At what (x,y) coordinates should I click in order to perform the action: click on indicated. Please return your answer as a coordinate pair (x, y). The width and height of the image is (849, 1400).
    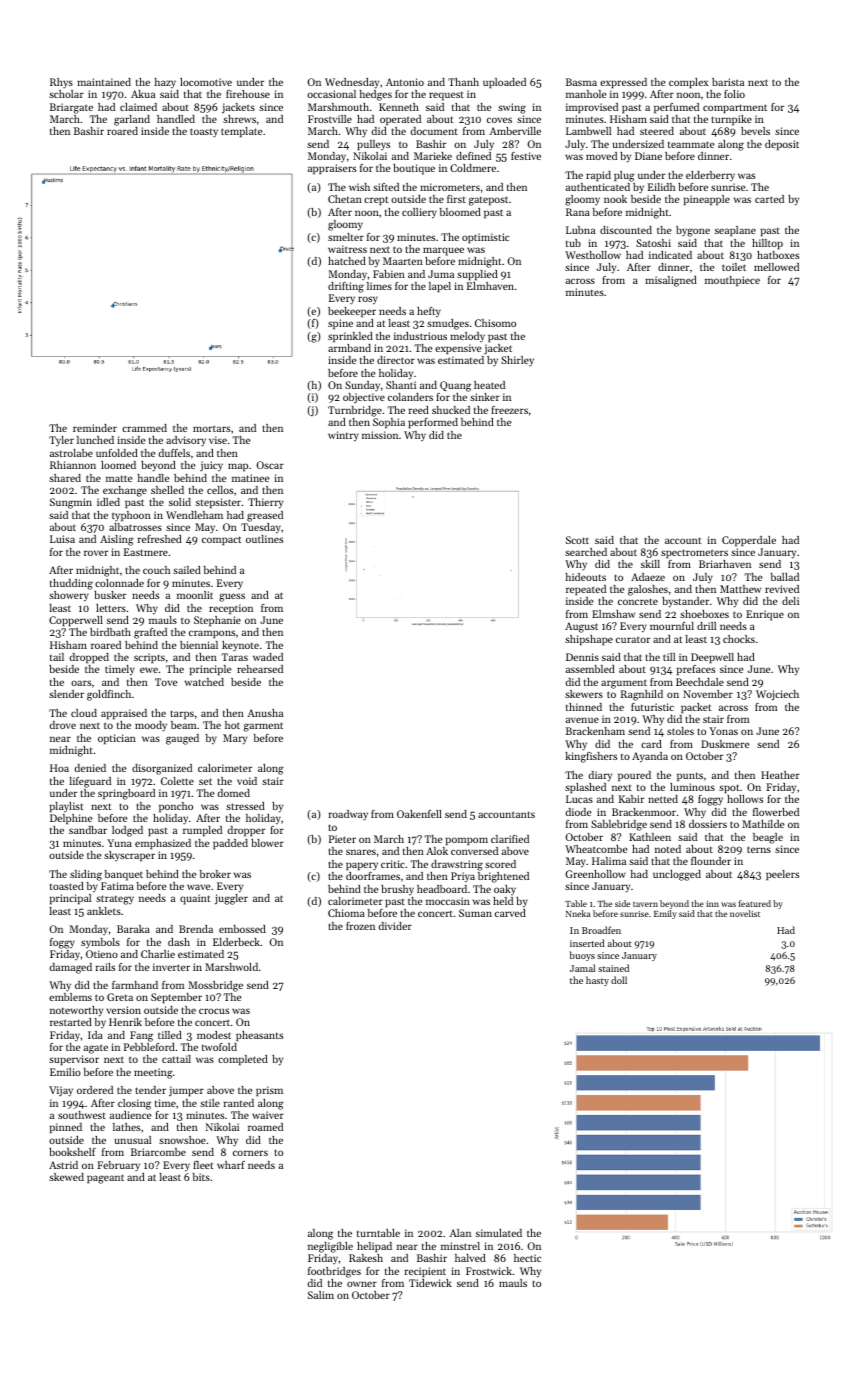
    Looking at the image, I should click on (670, 255).
